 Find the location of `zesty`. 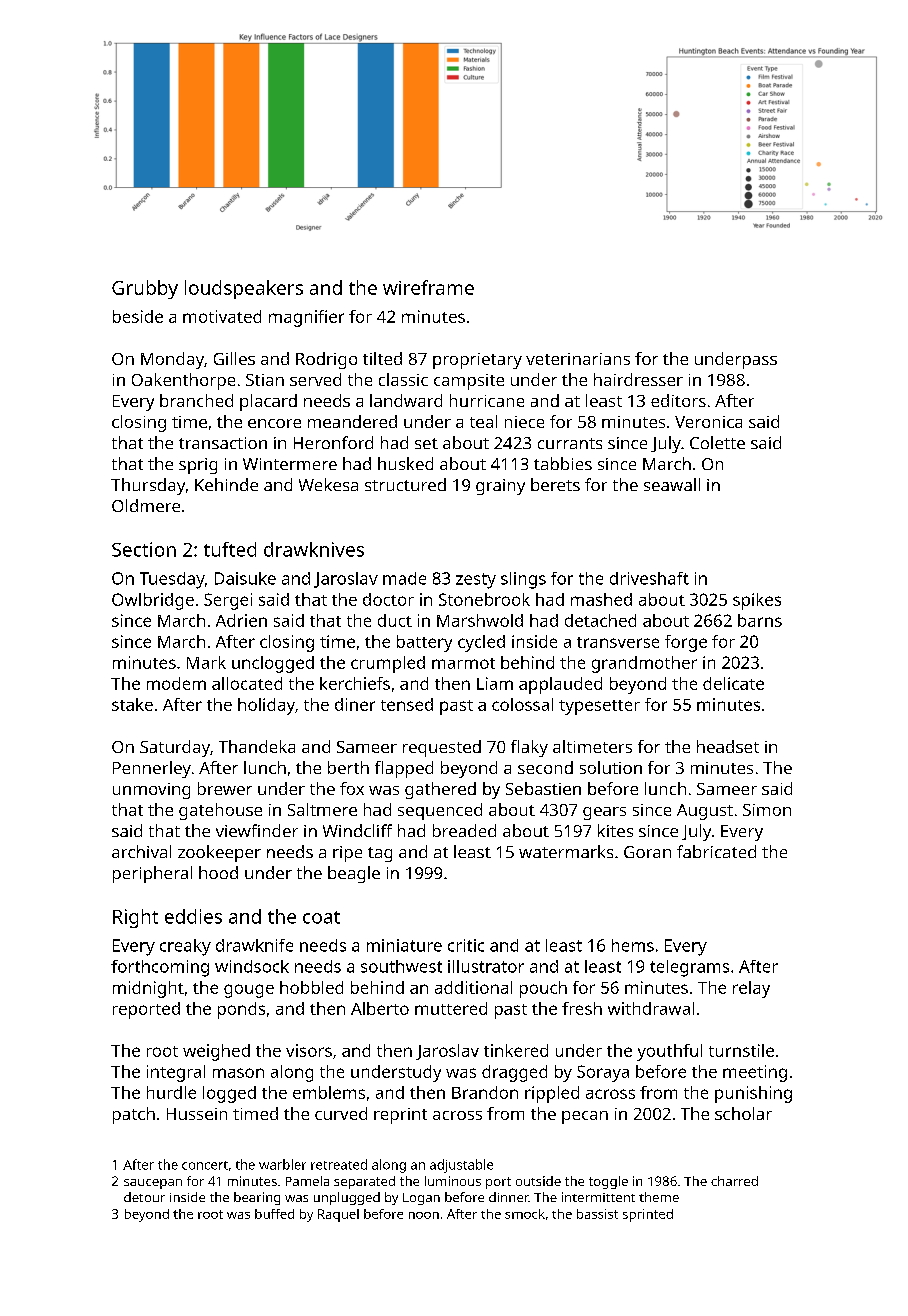

zesty is located at coordinates (476, 581).
